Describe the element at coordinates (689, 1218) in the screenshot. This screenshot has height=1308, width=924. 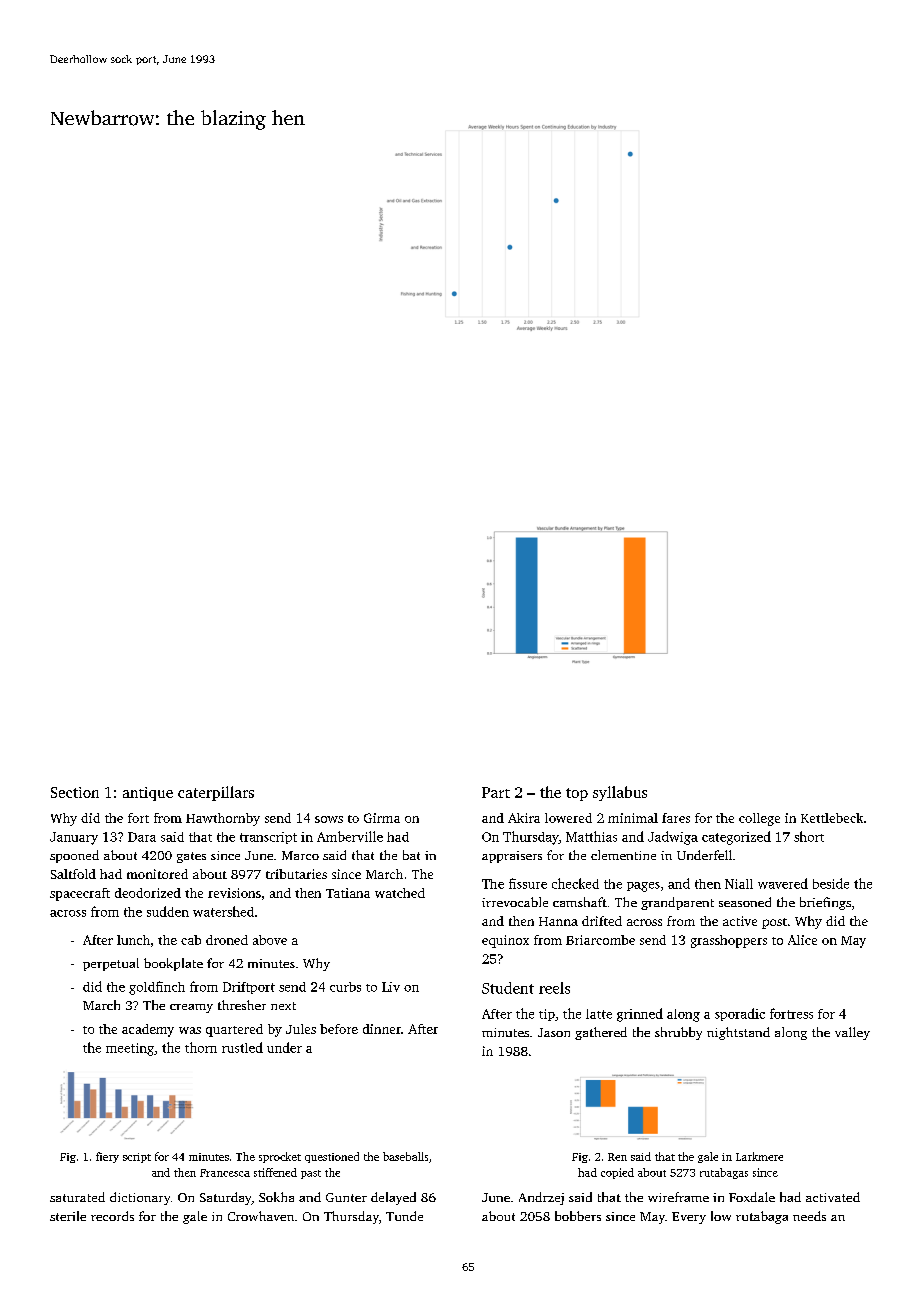
I see `Every` at that location.
